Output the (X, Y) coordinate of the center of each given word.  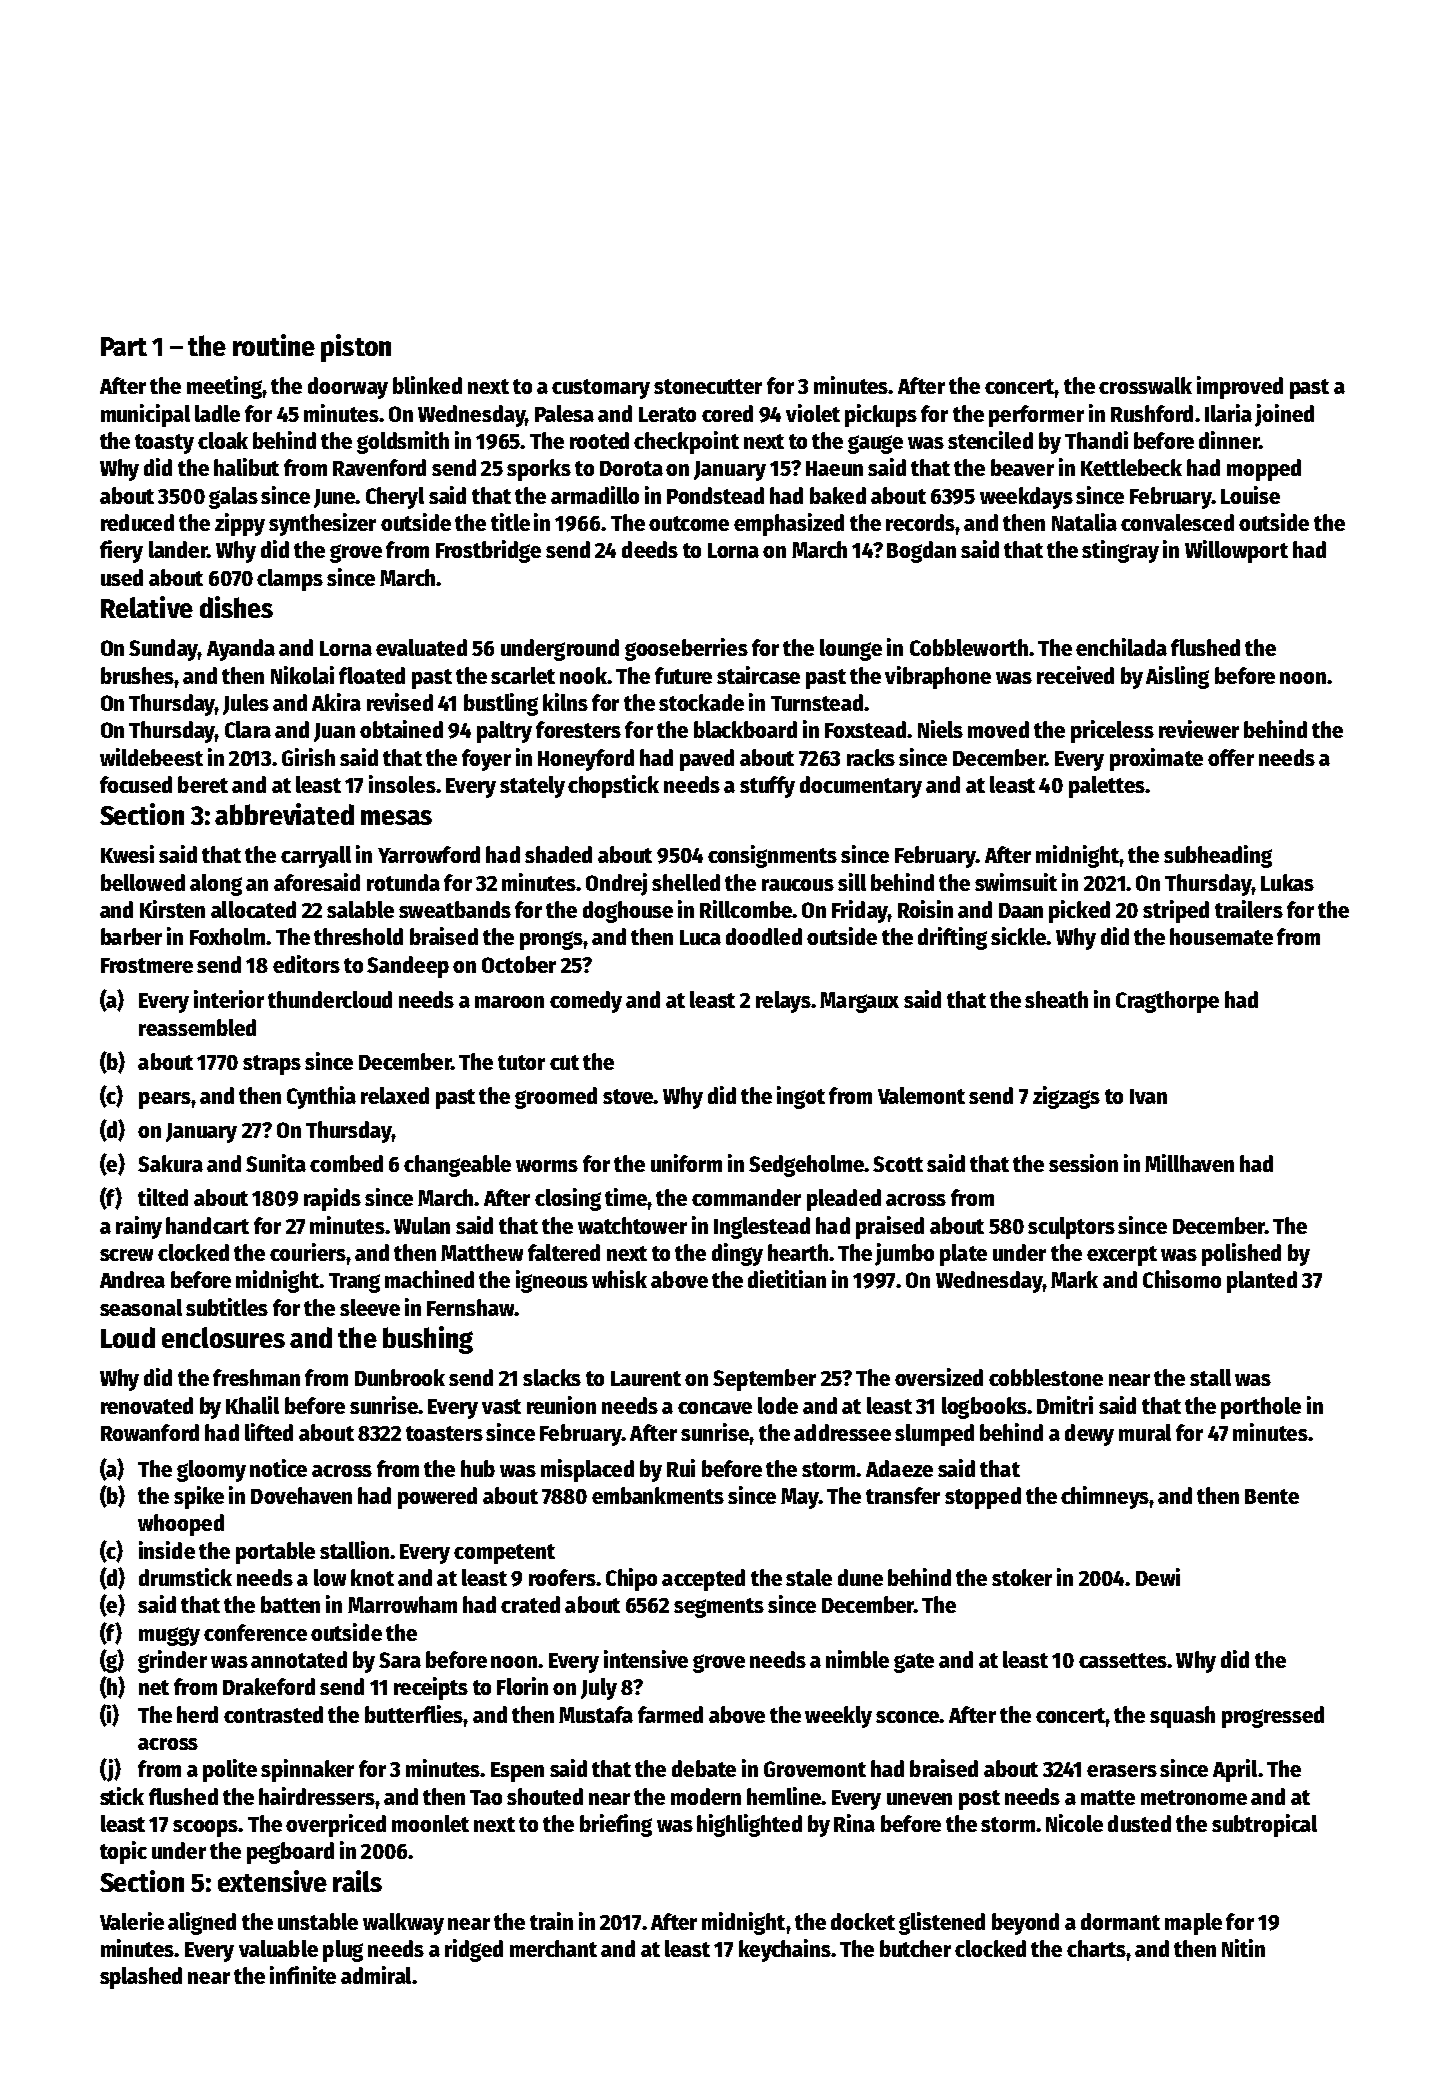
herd (197, 1714)
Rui (681, 1468)
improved (1240, 387)
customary (601, 389)
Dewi (1158, 1577)
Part (124, 346)
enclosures (223, 1337)
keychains (785, 1950)
